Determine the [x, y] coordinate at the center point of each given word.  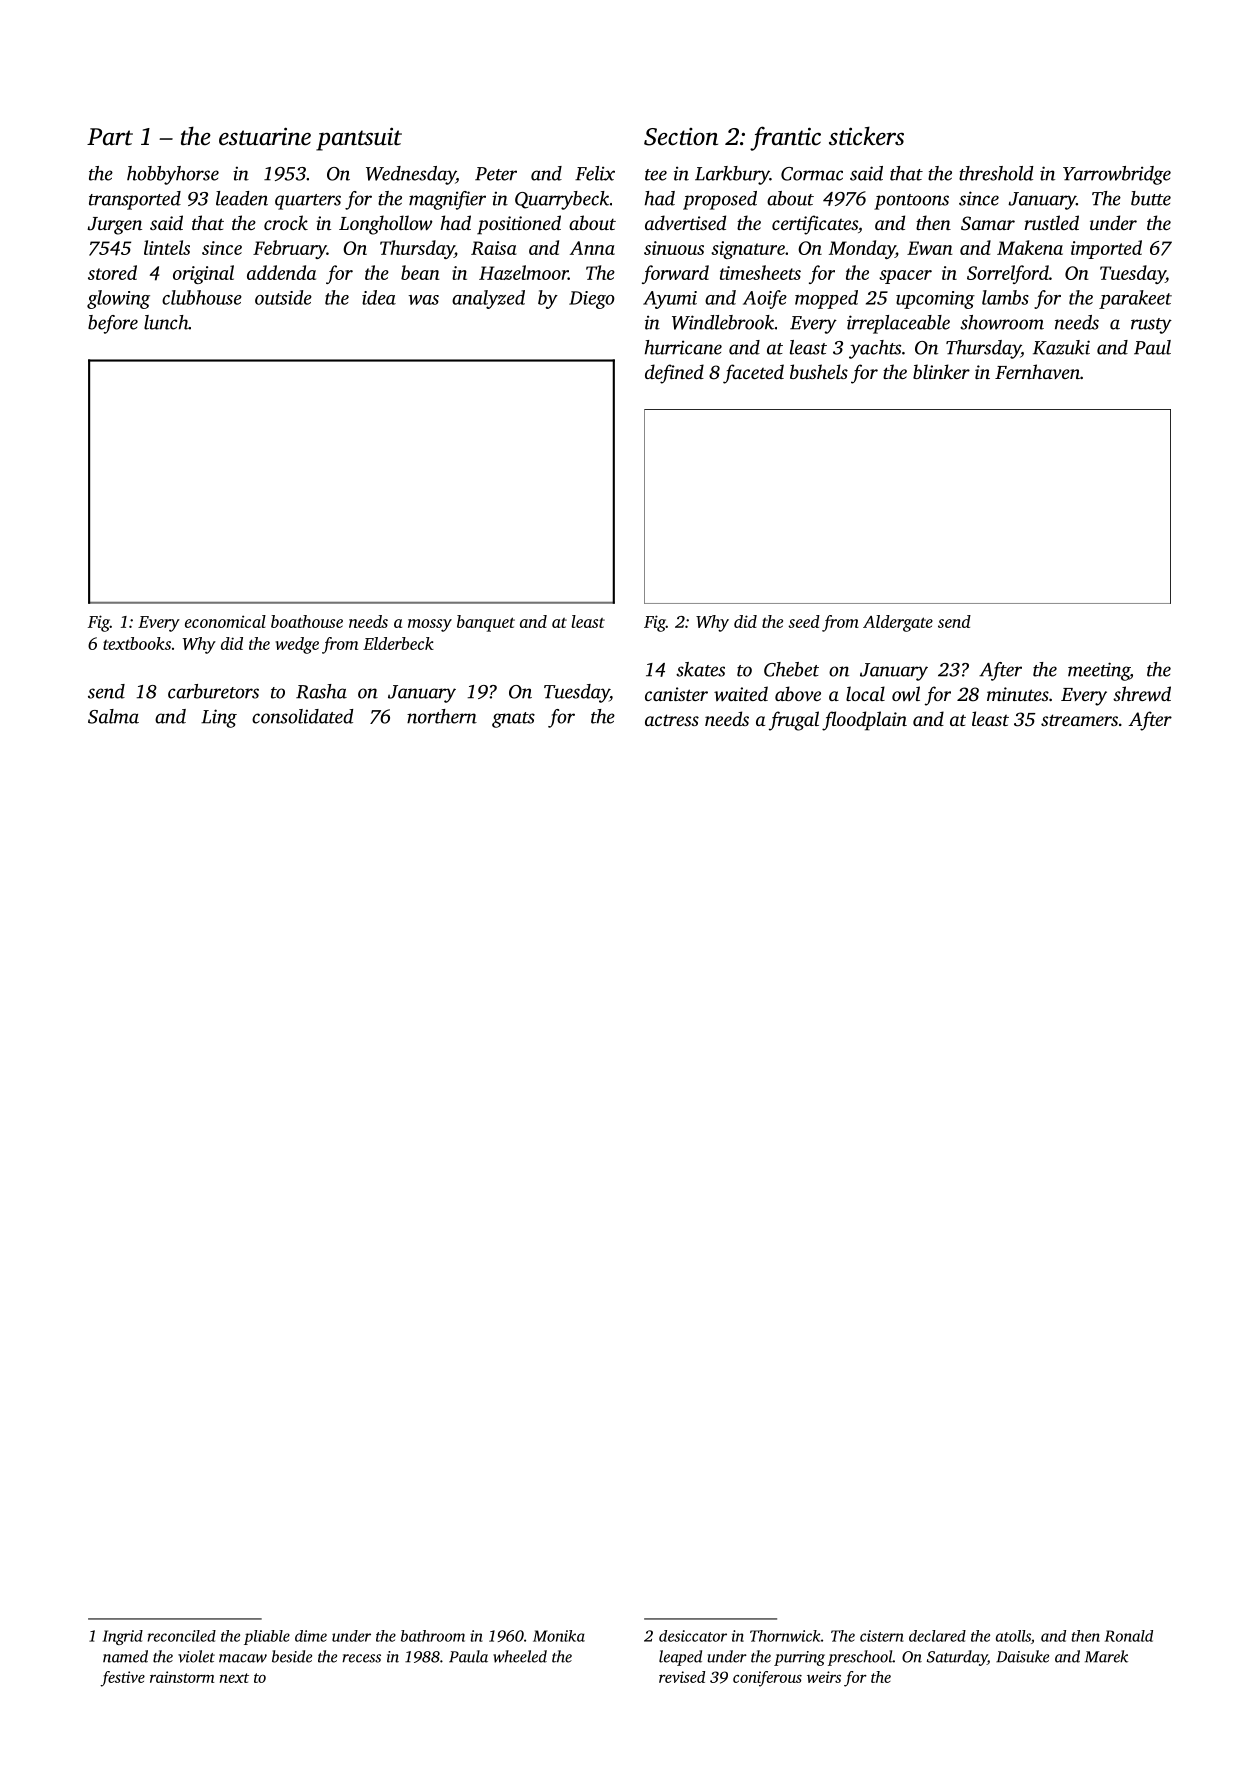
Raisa [494, 248]
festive [122, 1679]
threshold [996, 173]
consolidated [302, 716]
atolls [1013, 1636]
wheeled [520, 1656]
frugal [794, 721]
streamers [1079, 720]
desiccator [693, 1636]
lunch [166, 322]
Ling [219, 718]
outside [283, 297]
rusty [1151, 326]
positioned [519, 225]
